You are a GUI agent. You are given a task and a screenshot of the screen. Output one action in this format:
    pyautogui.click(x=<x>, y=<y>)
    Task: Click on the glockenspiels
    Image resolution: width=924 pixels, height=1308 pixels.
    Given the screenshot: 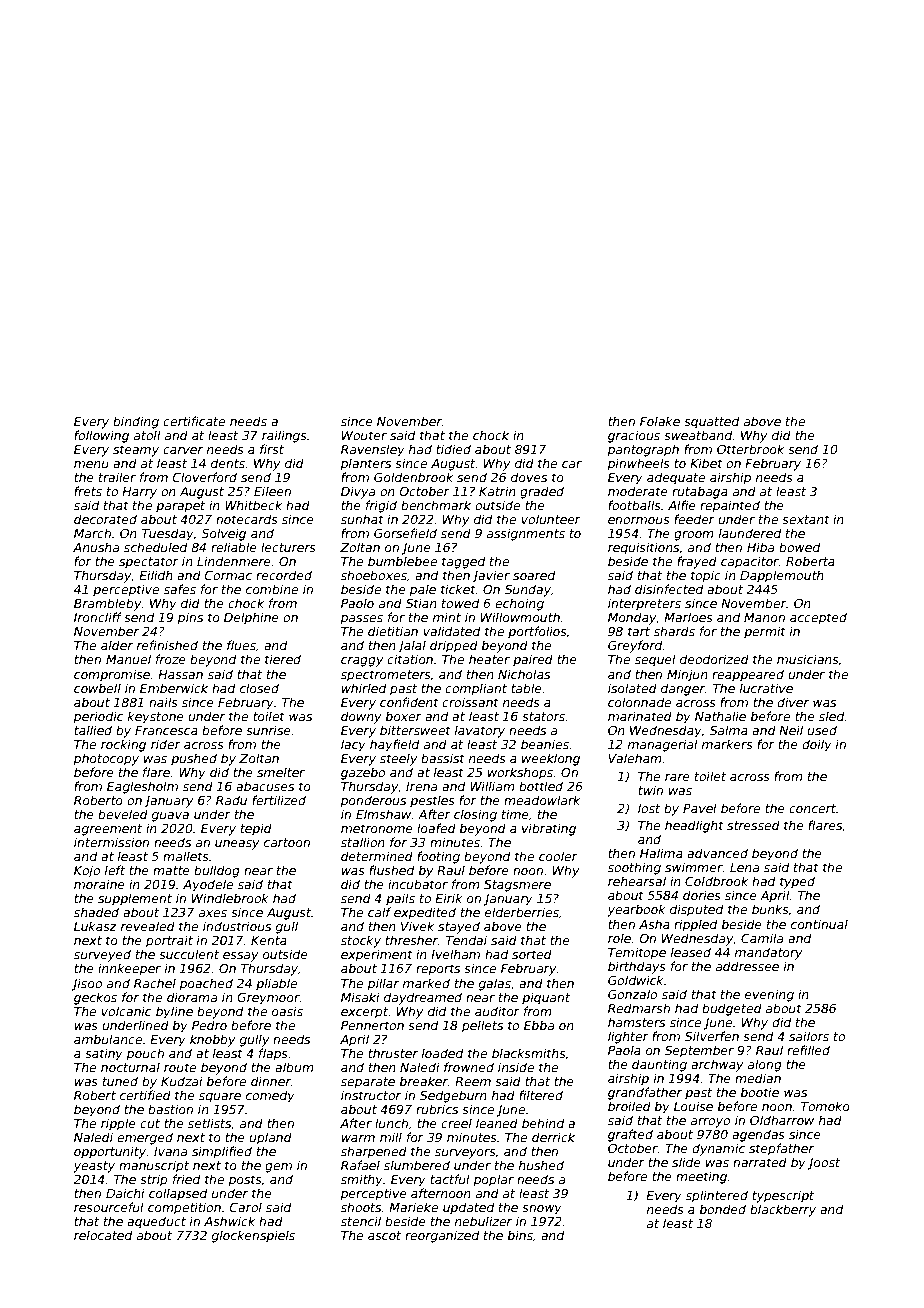 What is the action you would take?
    pyautogui.click(x=253, y=1236)
